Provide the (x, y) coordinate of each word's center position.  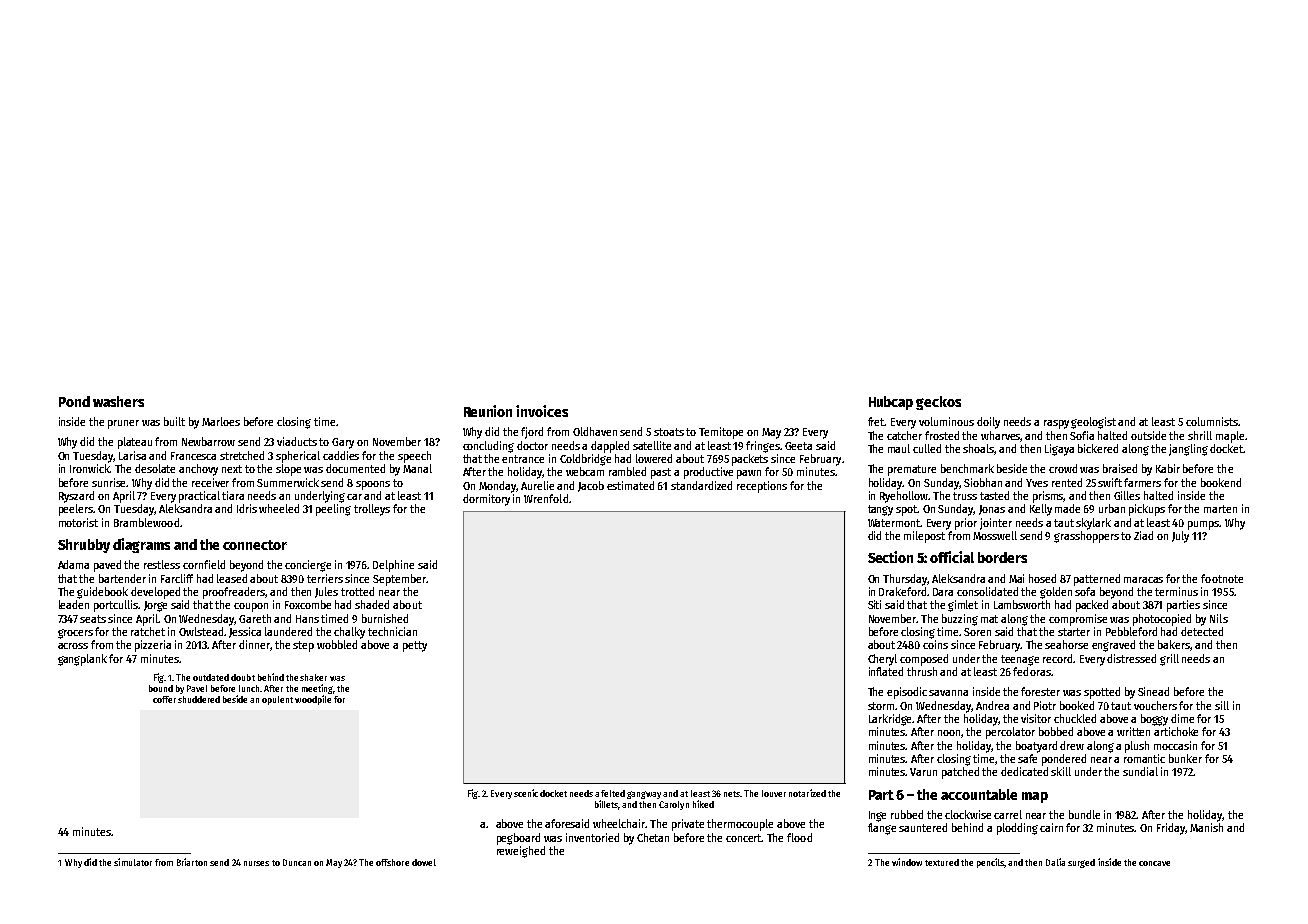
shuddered (199, 699)
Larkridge (891, 720)
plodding (1017, 829)
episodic (907, 693)
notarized (807, 793)
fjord (532, 433)
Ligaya (1059, 450)
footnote (1222, 578)
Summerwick (288, 482)
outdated (211, 677)
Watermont (894, 523)
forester (1040, 691)
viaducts (297, 441)
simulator (133, 862)
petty (415, 646)
